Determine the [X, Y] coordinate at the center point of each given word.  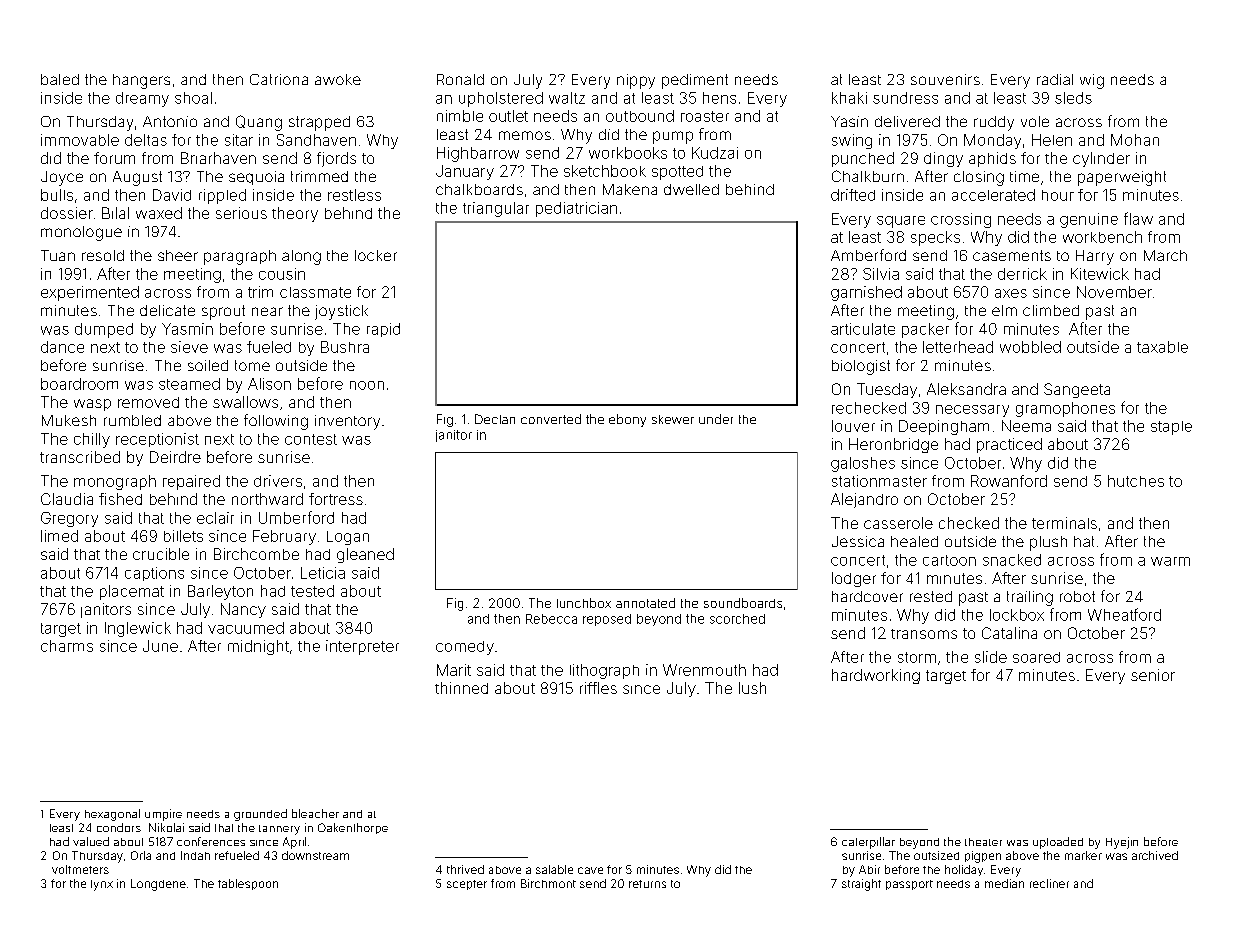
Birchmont [548, 883]
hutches [1136, 481]
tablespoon [248, 884]
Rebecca [551, 619]
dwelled [691, 189]
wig [1092, 81]
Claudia [67, 499]
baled [60, 79]
